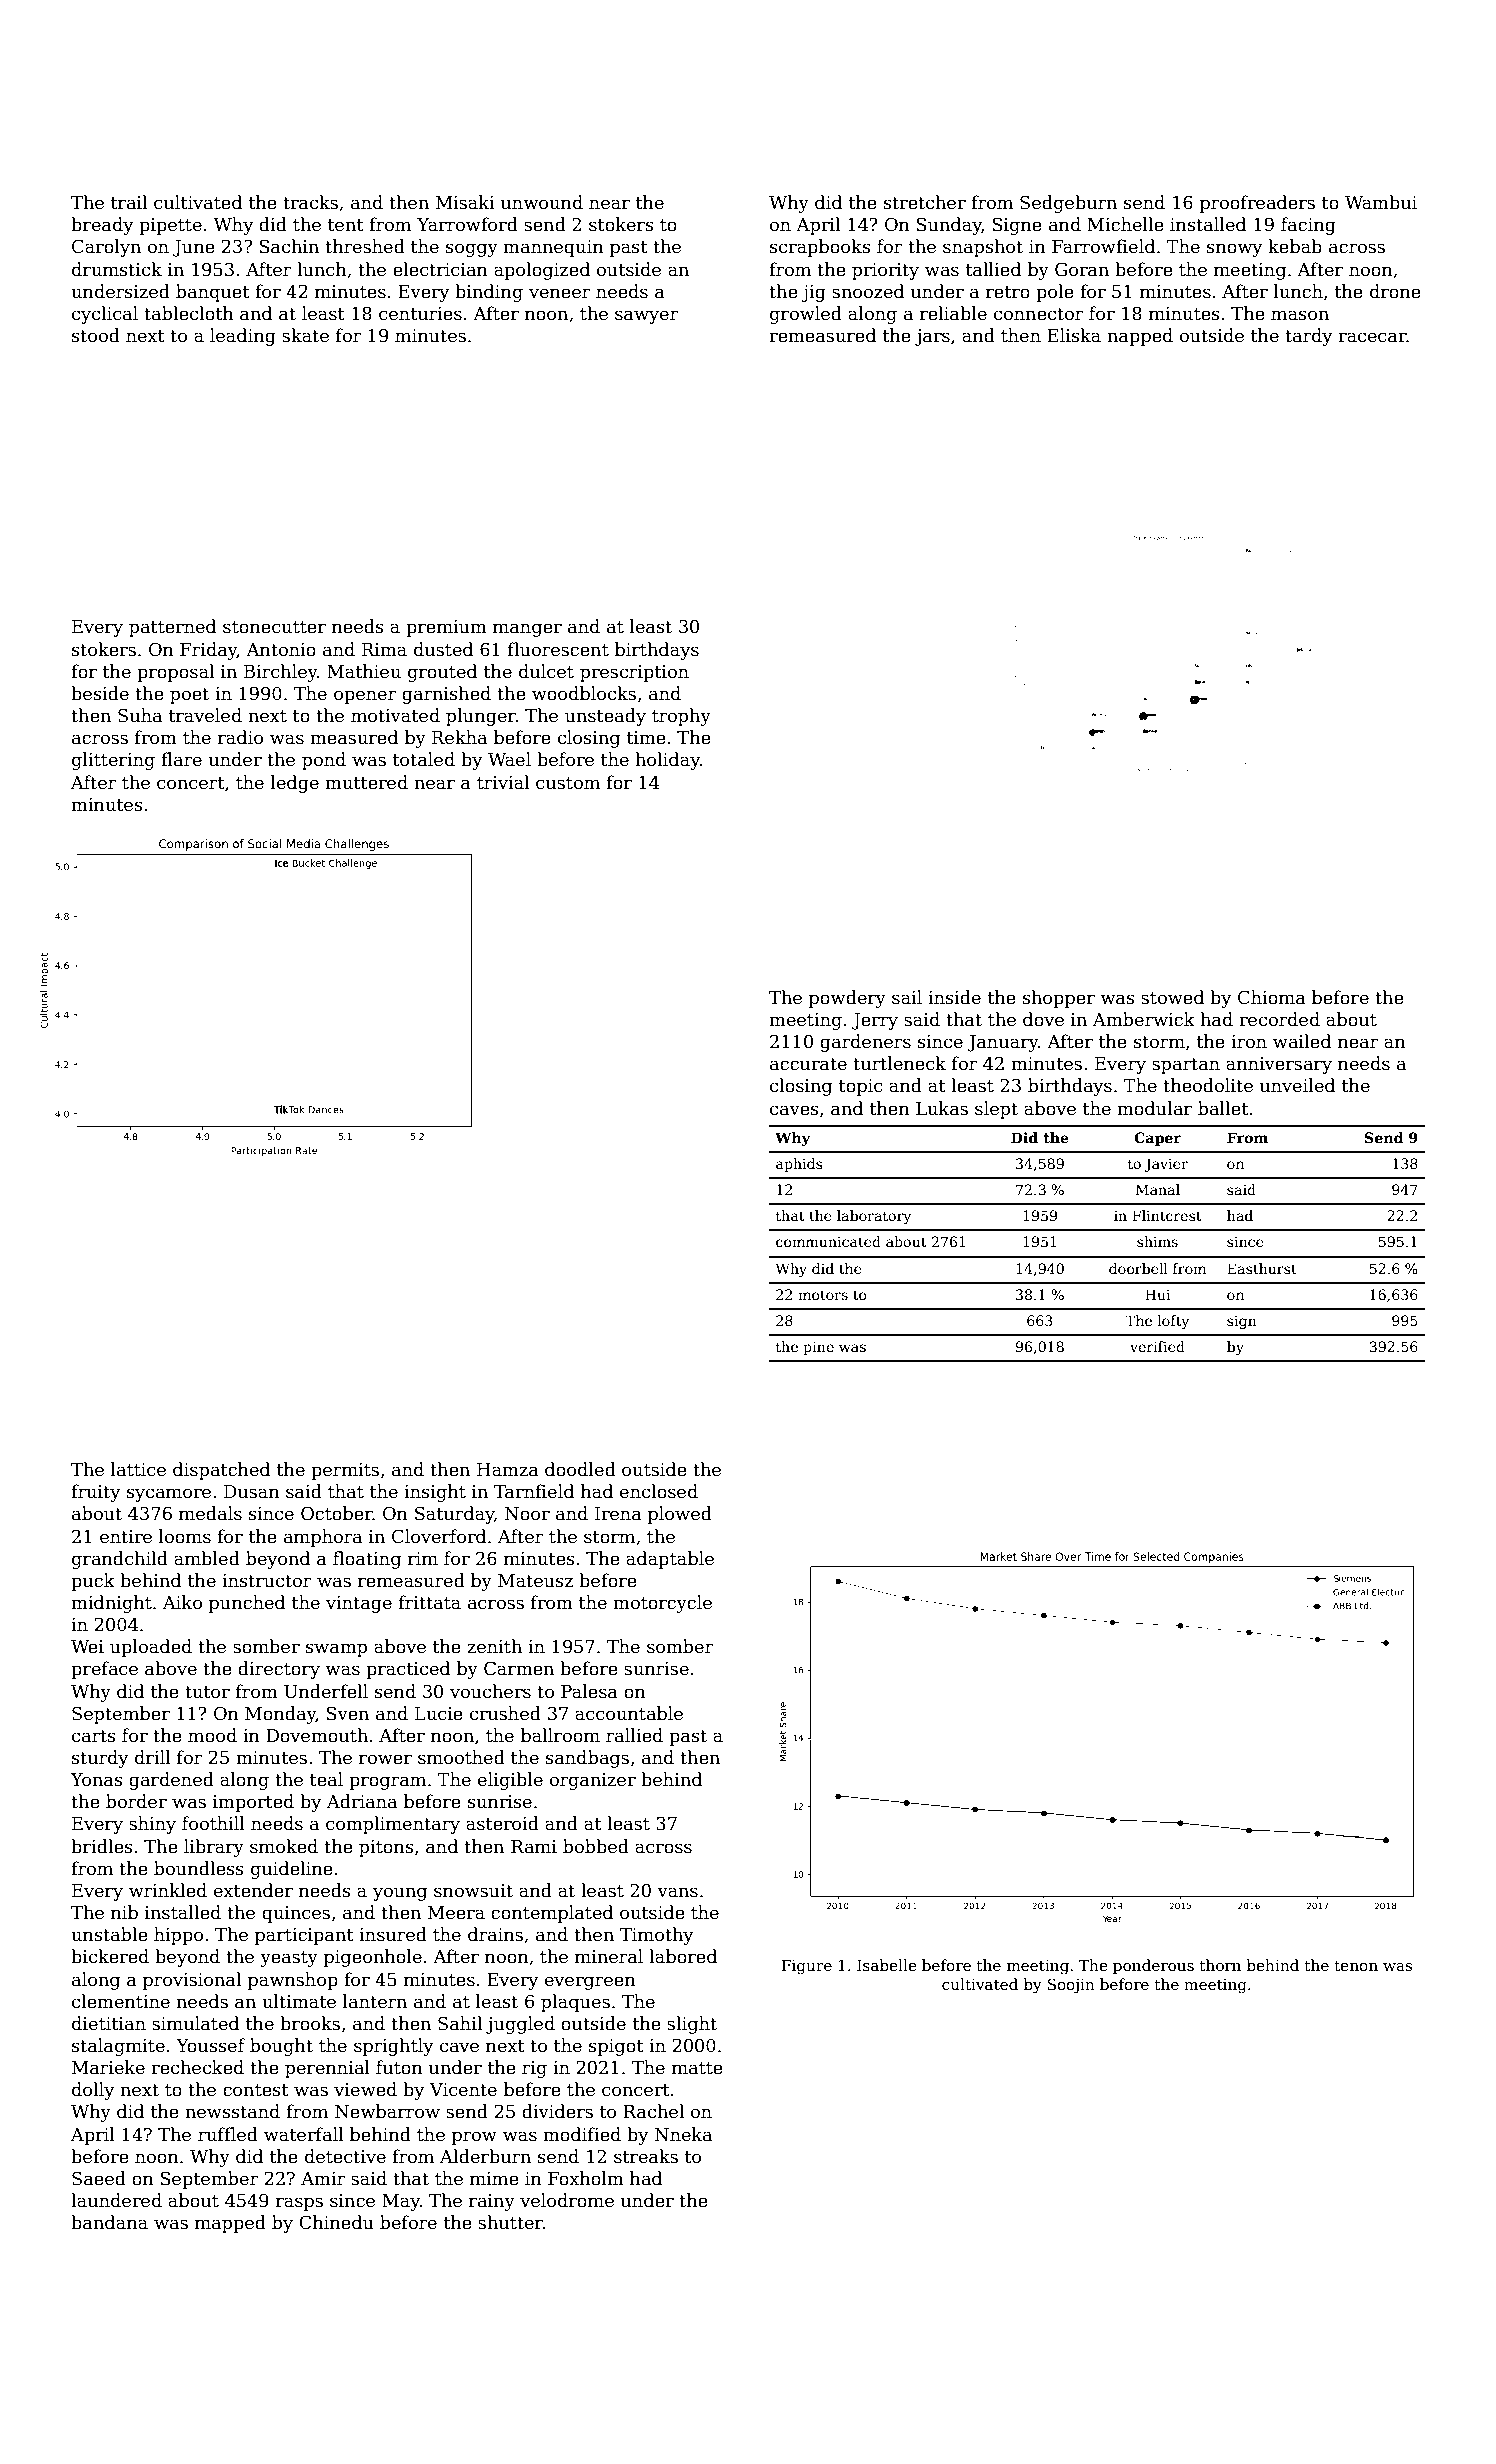 The width and height of the screenshot is (1496, 2464). What do you see at coordinates (1220, 1965) in the screenshot?
I see `thorn` at bounding box center [1220, 1965].
